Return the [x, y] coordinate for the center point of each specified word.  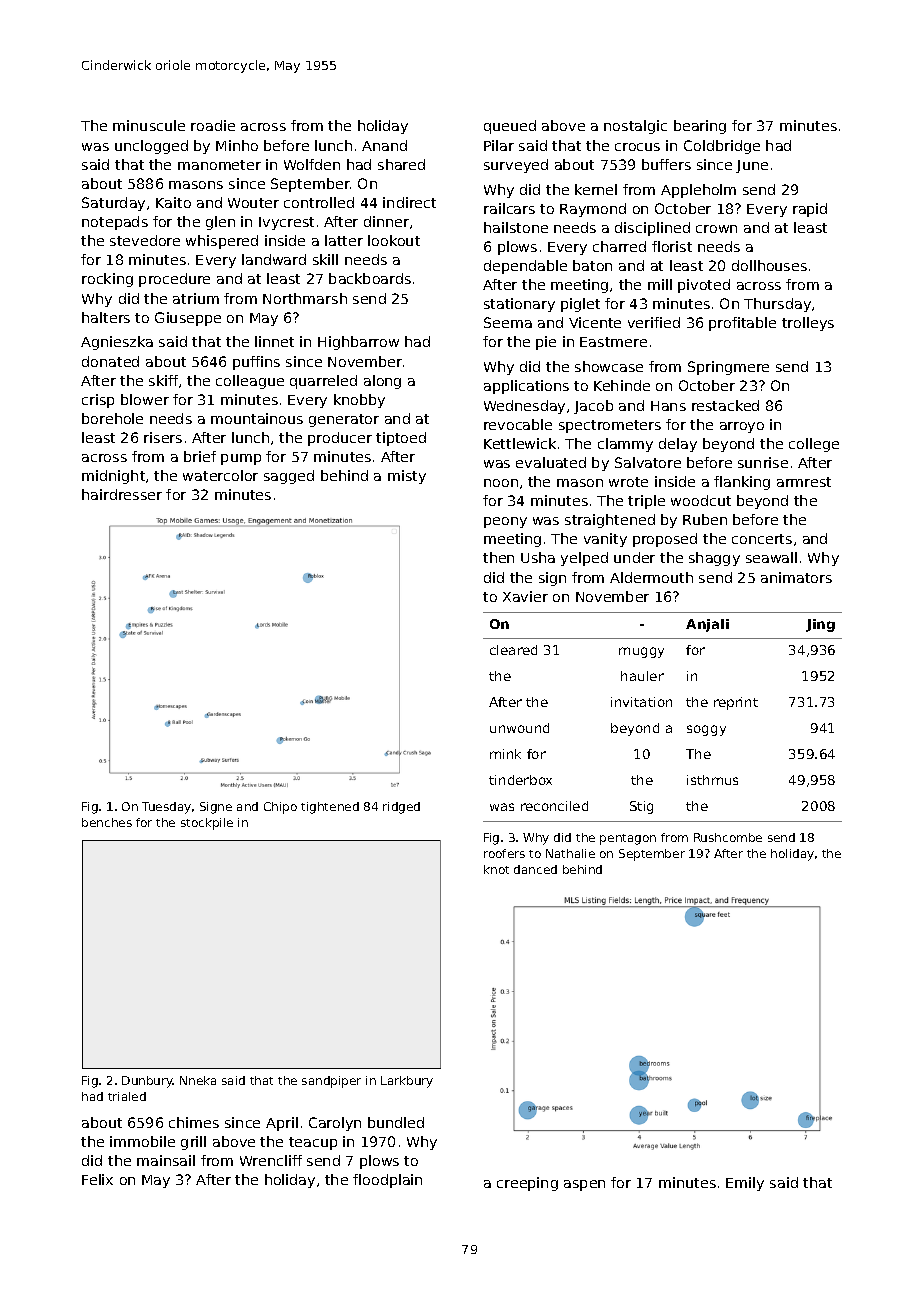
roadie [213, 125]
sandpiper [331, 1082]
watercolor [220, 475]
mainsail [166, 1160]
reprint [736, 703]
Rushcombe [728, 837]
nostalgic [635, 127]
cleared [513, 650]
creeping [527, 1184]
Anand [384, 145]
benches [107, 822]
